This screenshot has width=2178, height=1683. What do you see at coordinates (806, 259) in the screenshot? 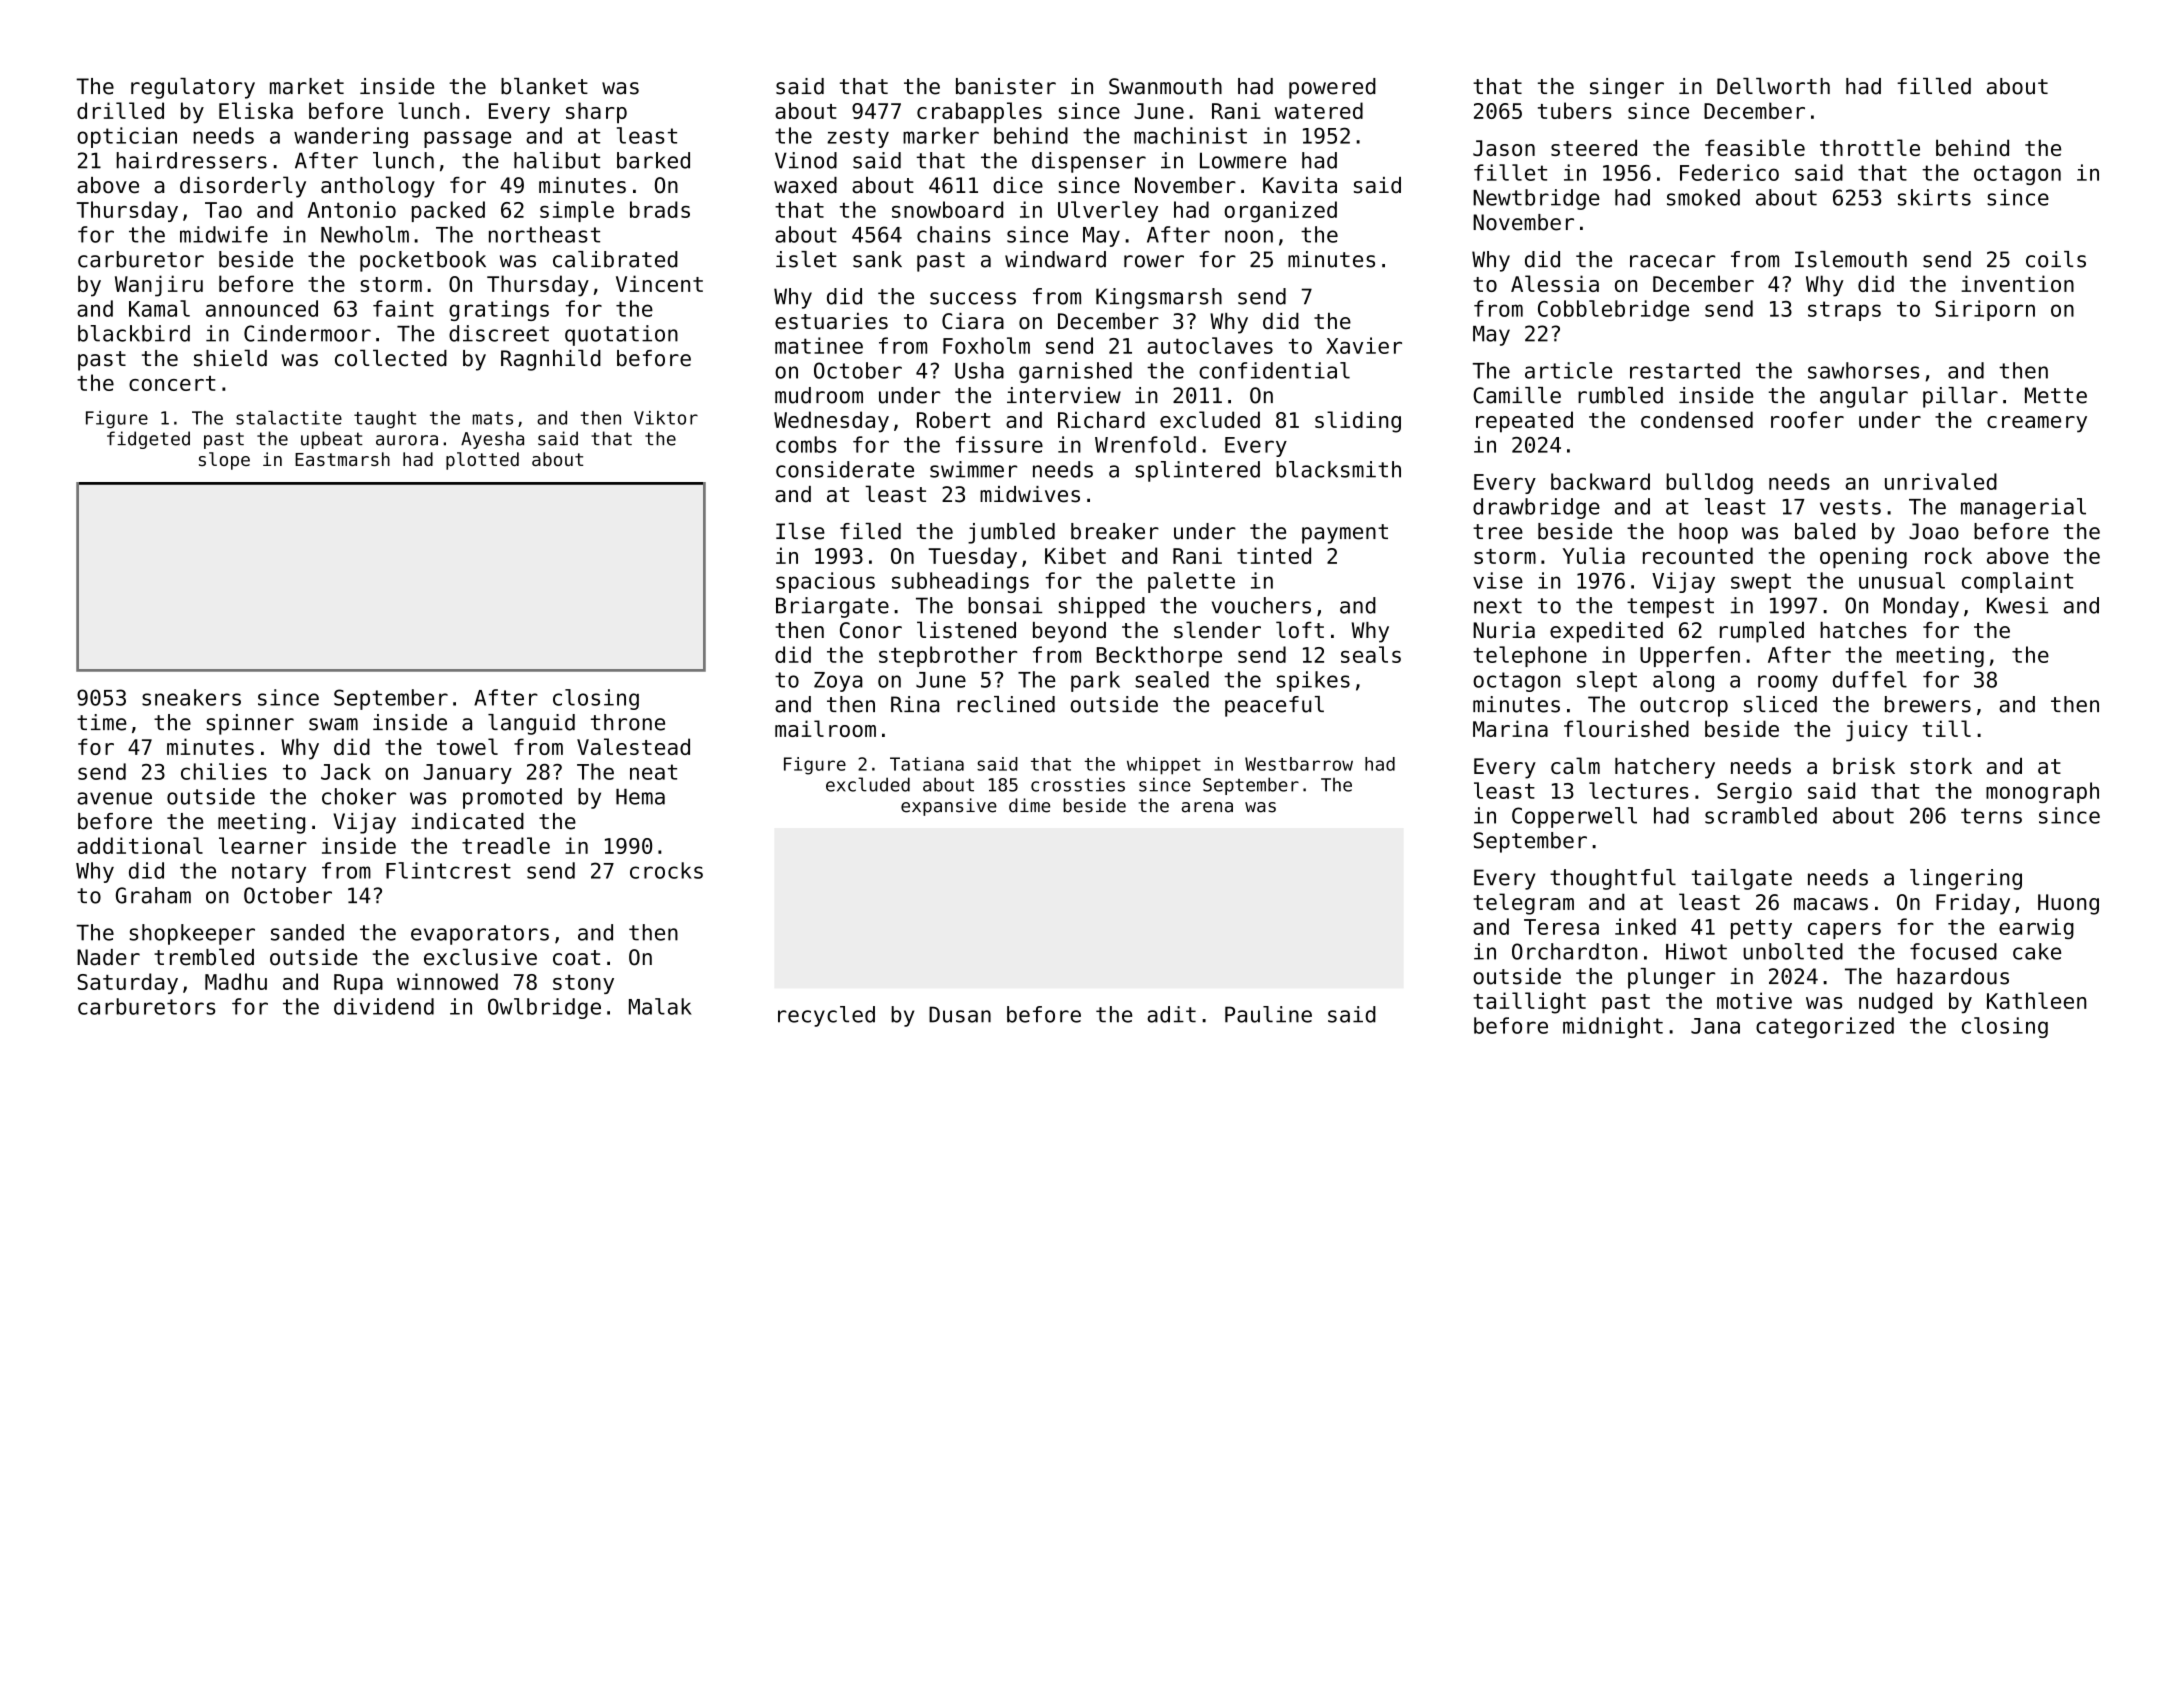
I see `islet` at bounding box center [806, 259].
